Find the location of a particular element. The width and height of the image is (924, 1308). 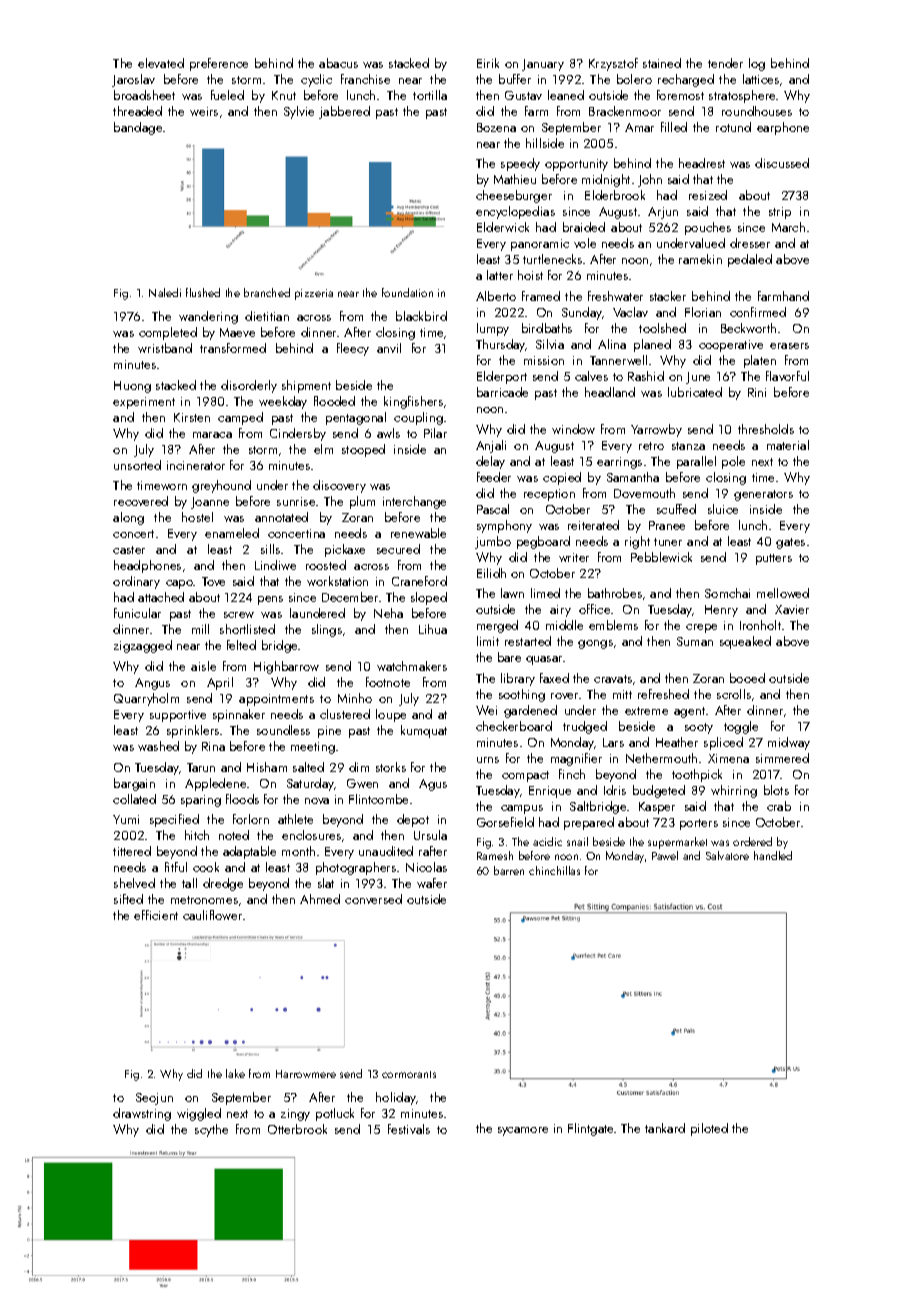

material is located at coordinates (788, 445).
